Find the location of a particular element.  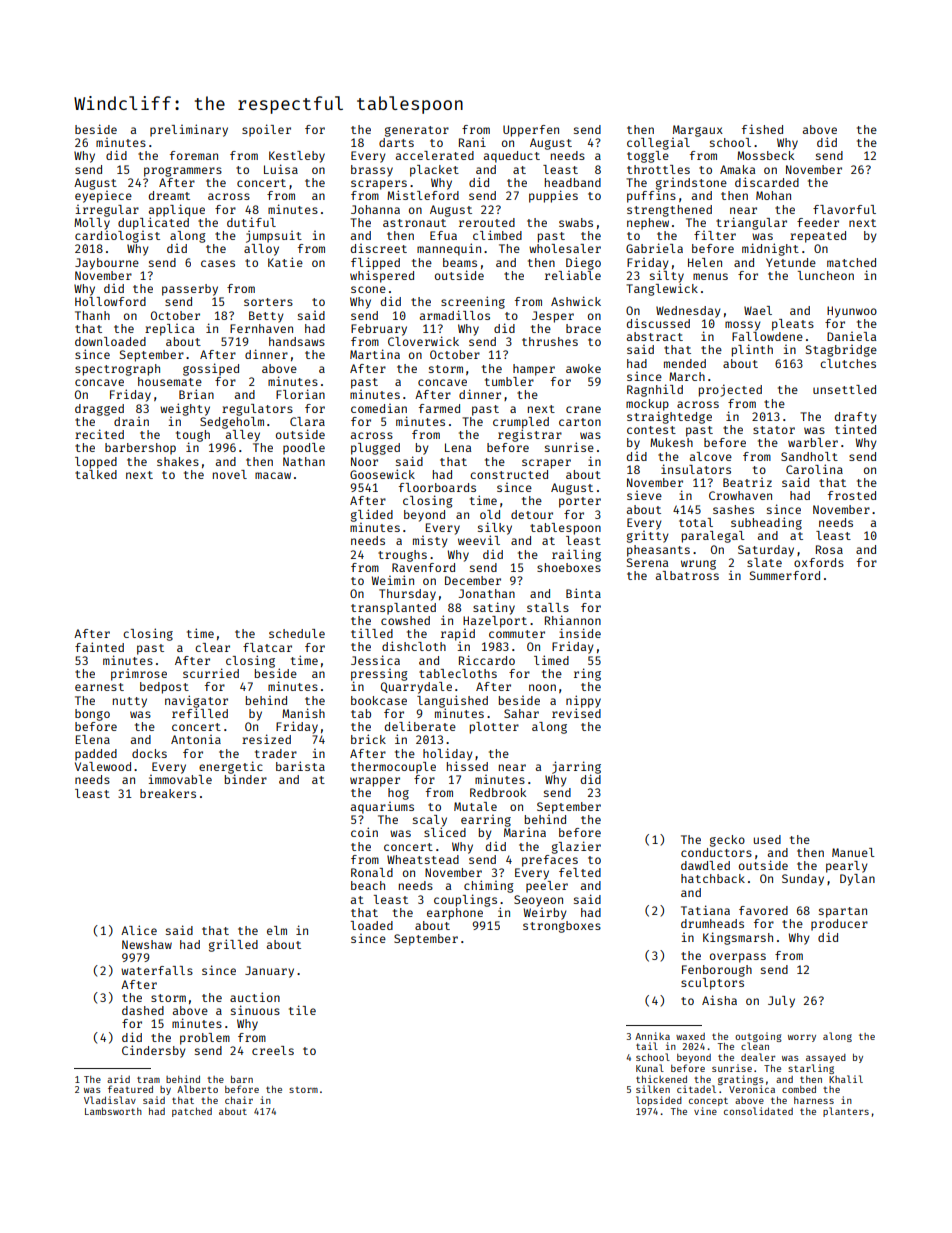

puppies is located at coordinates (553, 196).
